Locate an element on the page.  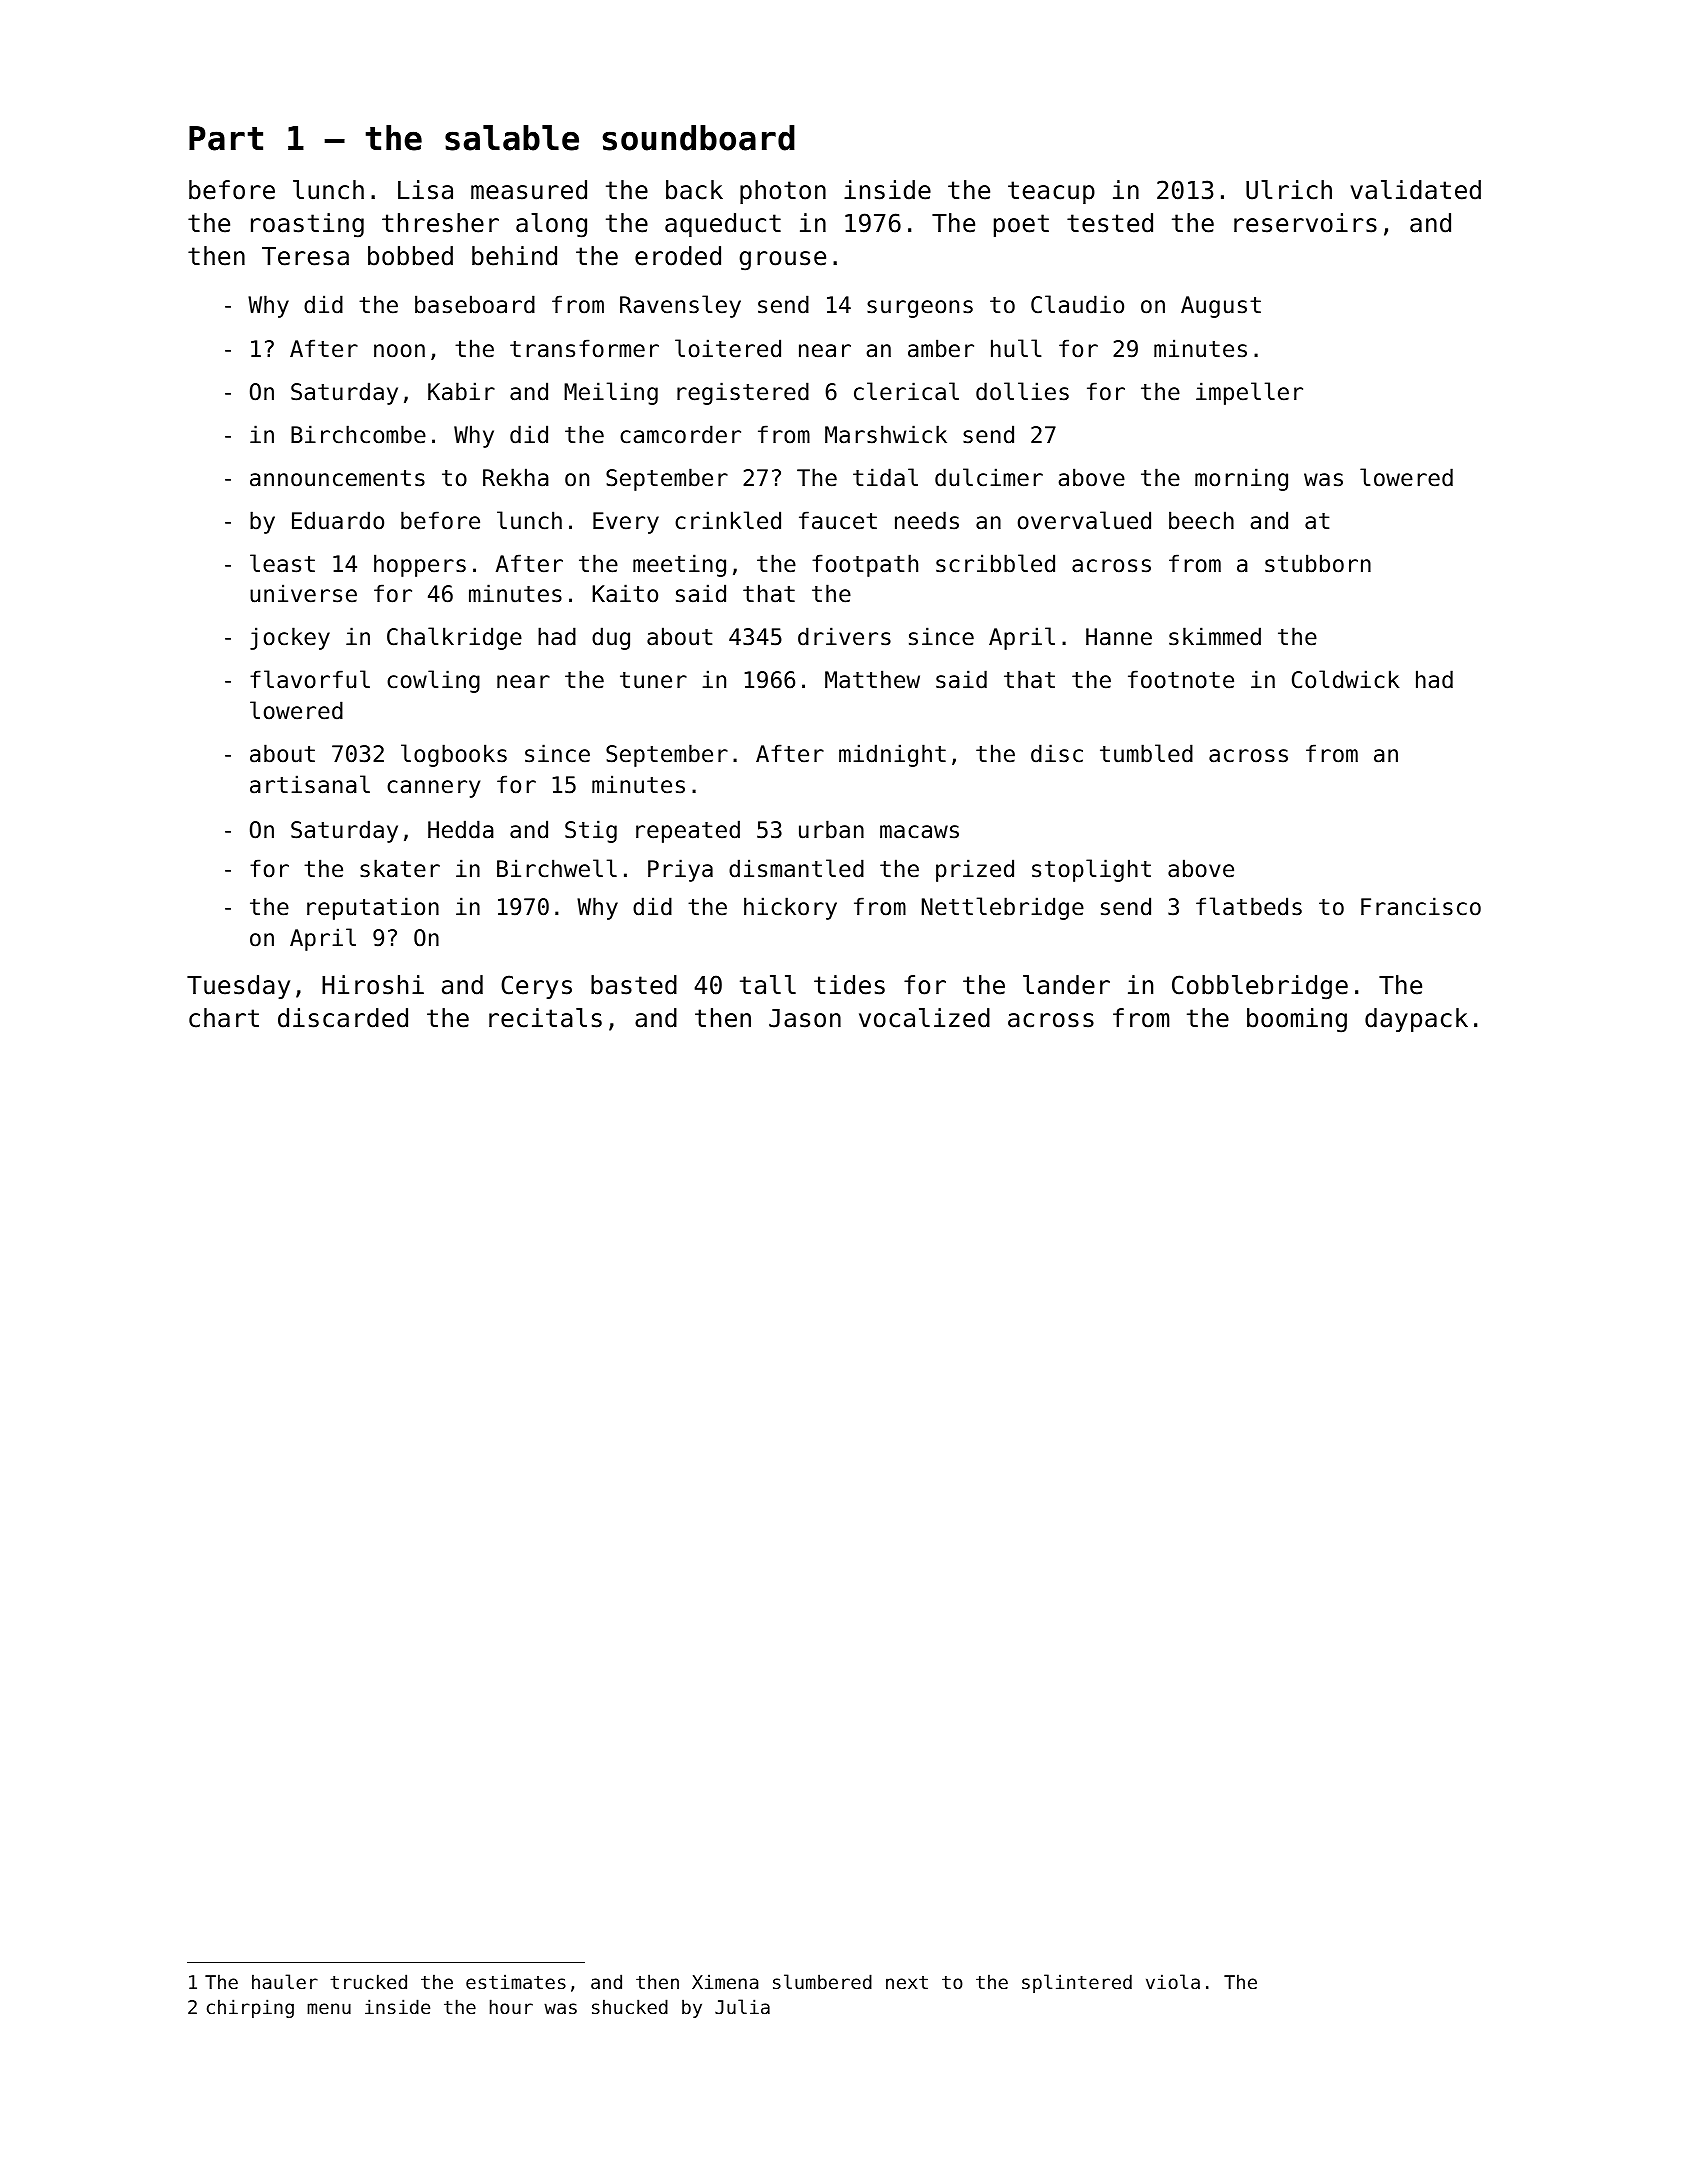
chart is located at coordinates (224, 1018).
